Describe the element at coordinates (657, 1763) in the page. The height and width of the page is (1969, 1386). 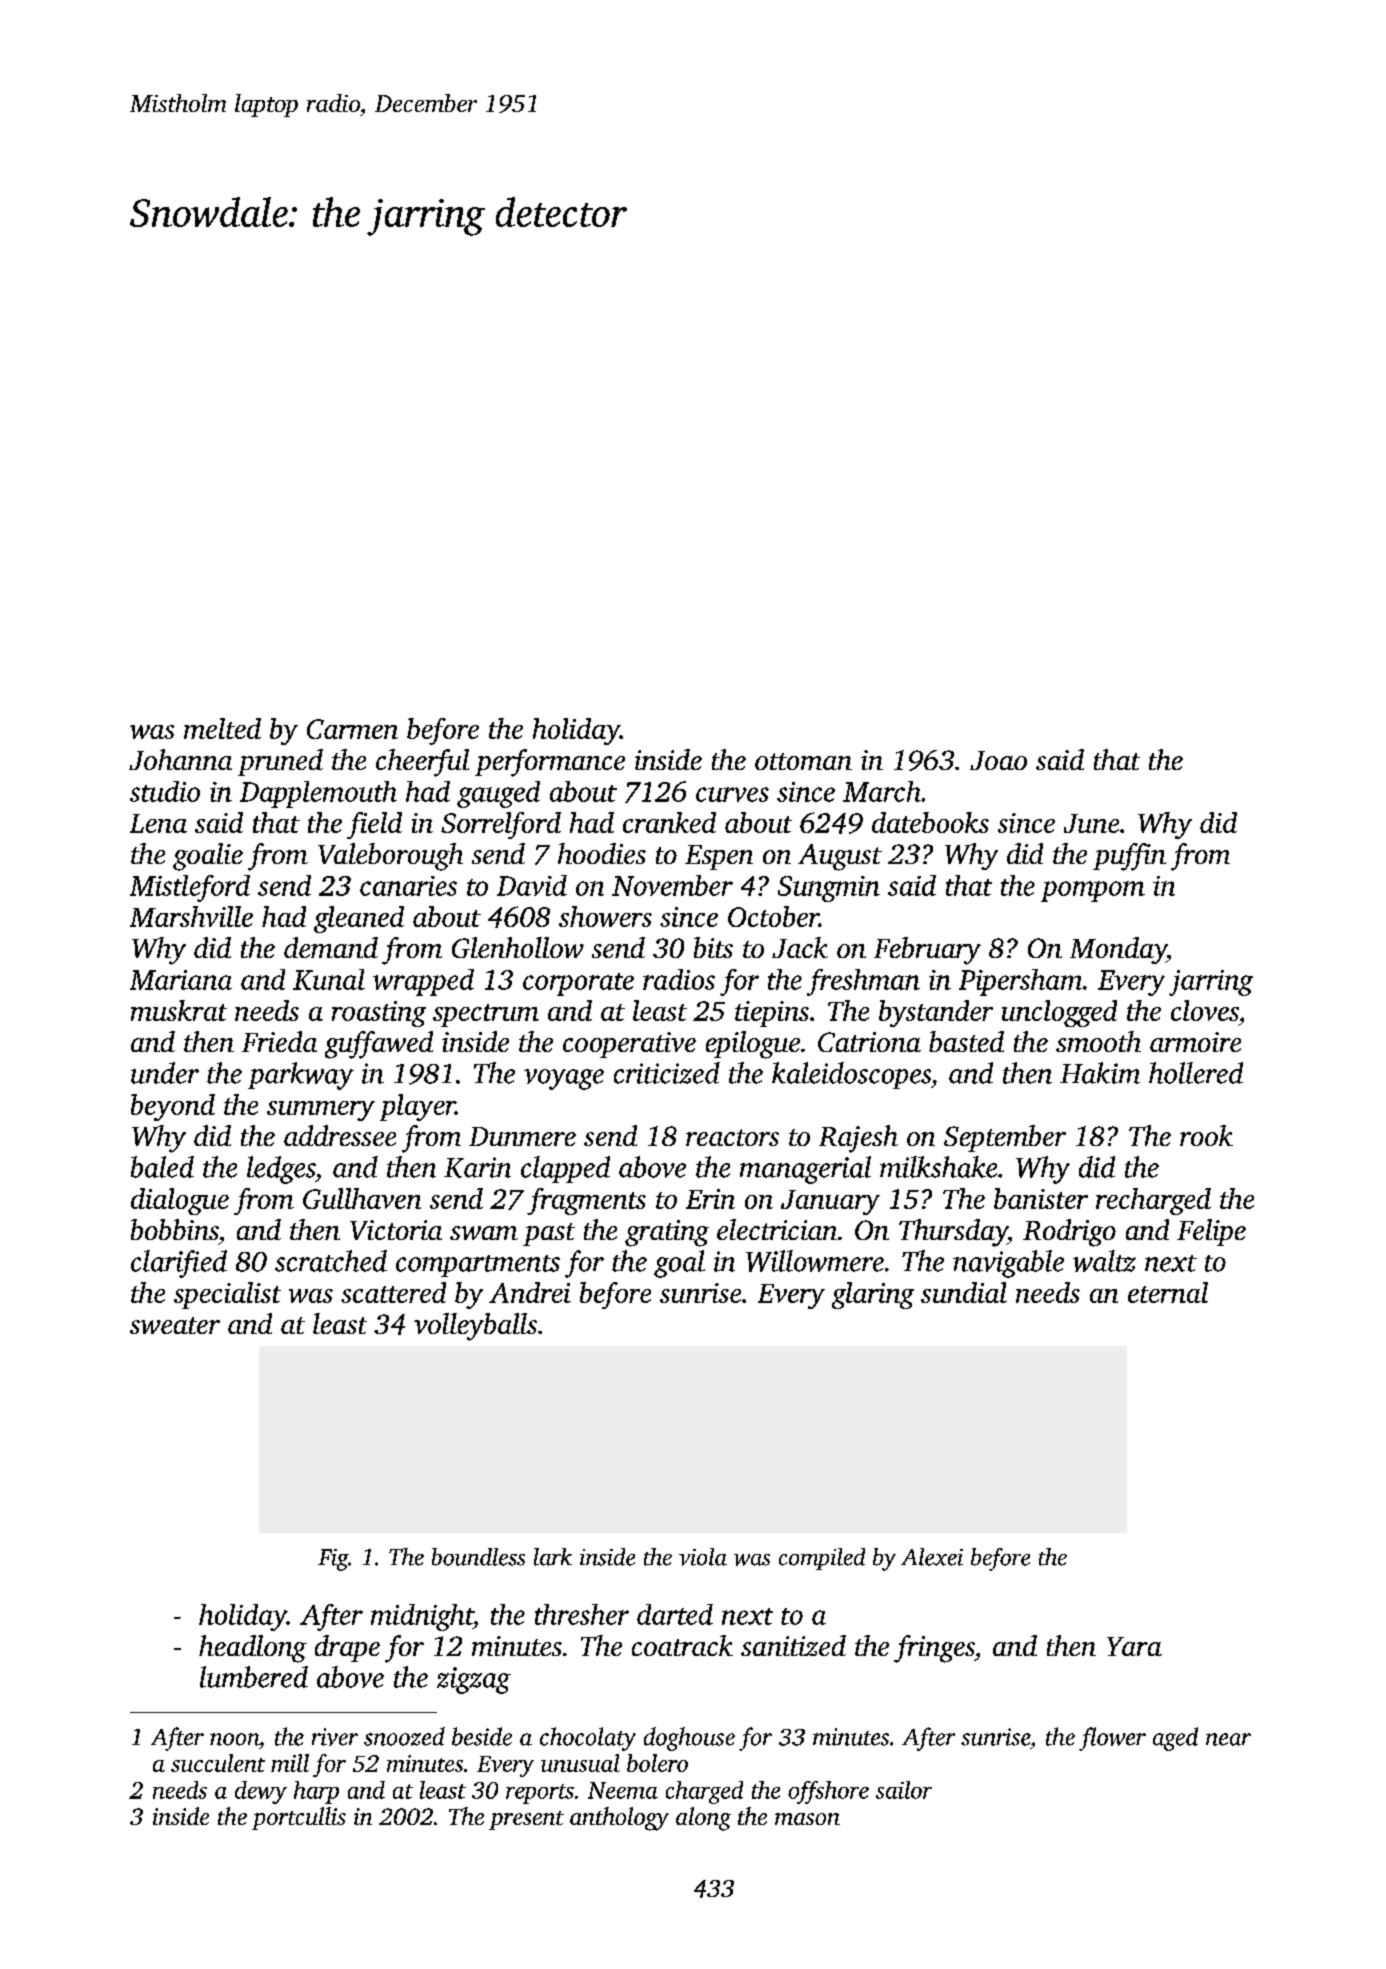
I see `bolero` at that location.
